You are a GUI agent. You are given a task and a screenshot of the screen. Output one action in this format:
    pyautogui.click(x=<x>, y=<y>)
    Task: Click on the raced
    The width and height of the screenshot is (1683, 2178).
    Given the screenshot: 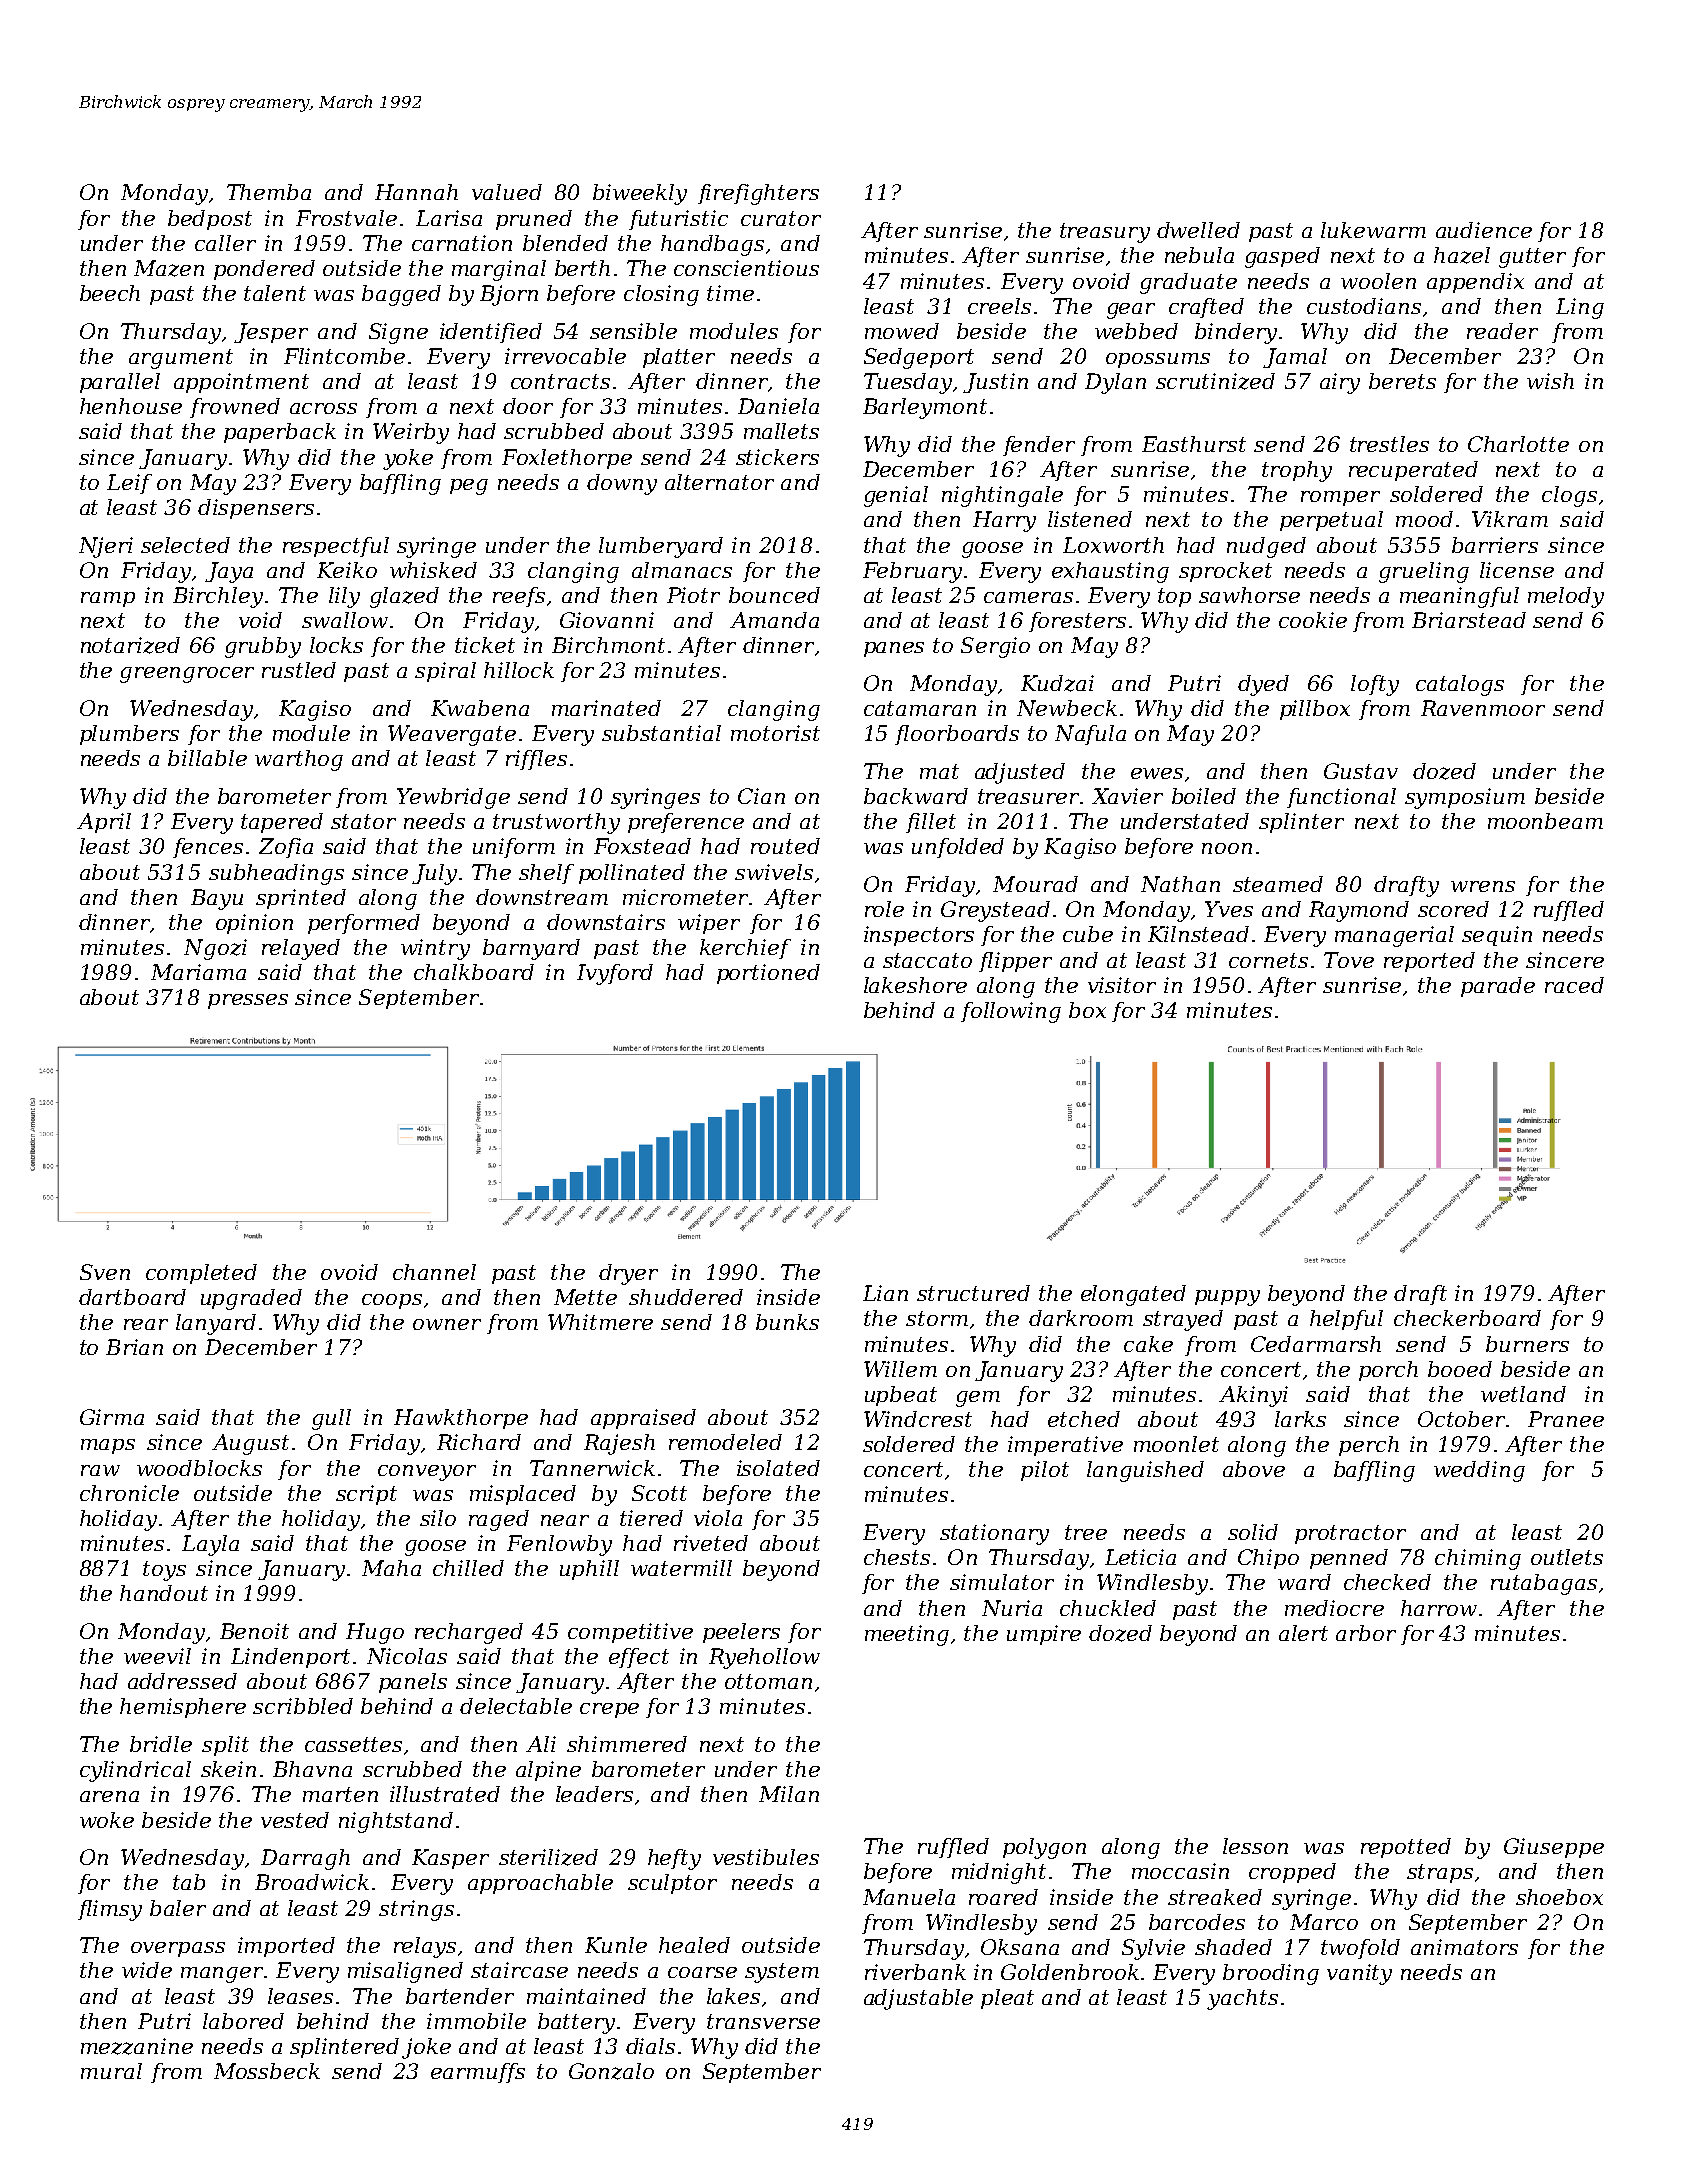 What is the action you would take?
    pyautogui.click(x=1574, y=985)
